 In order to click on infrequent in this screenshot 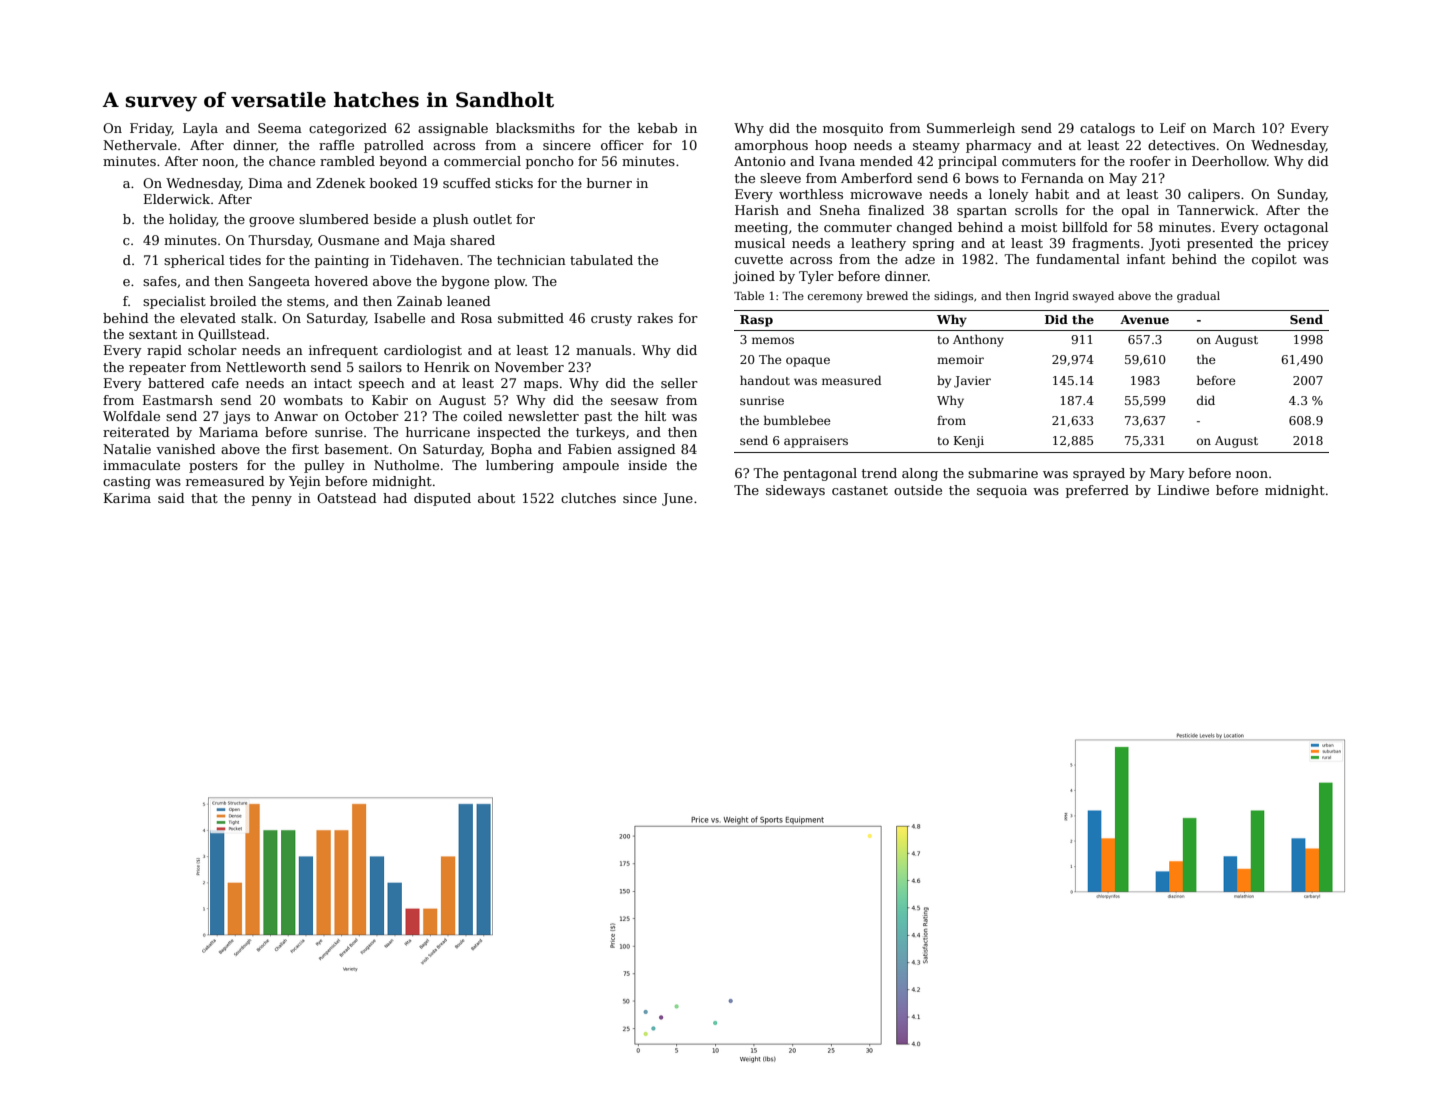, I will do `click(343, 351)`.
